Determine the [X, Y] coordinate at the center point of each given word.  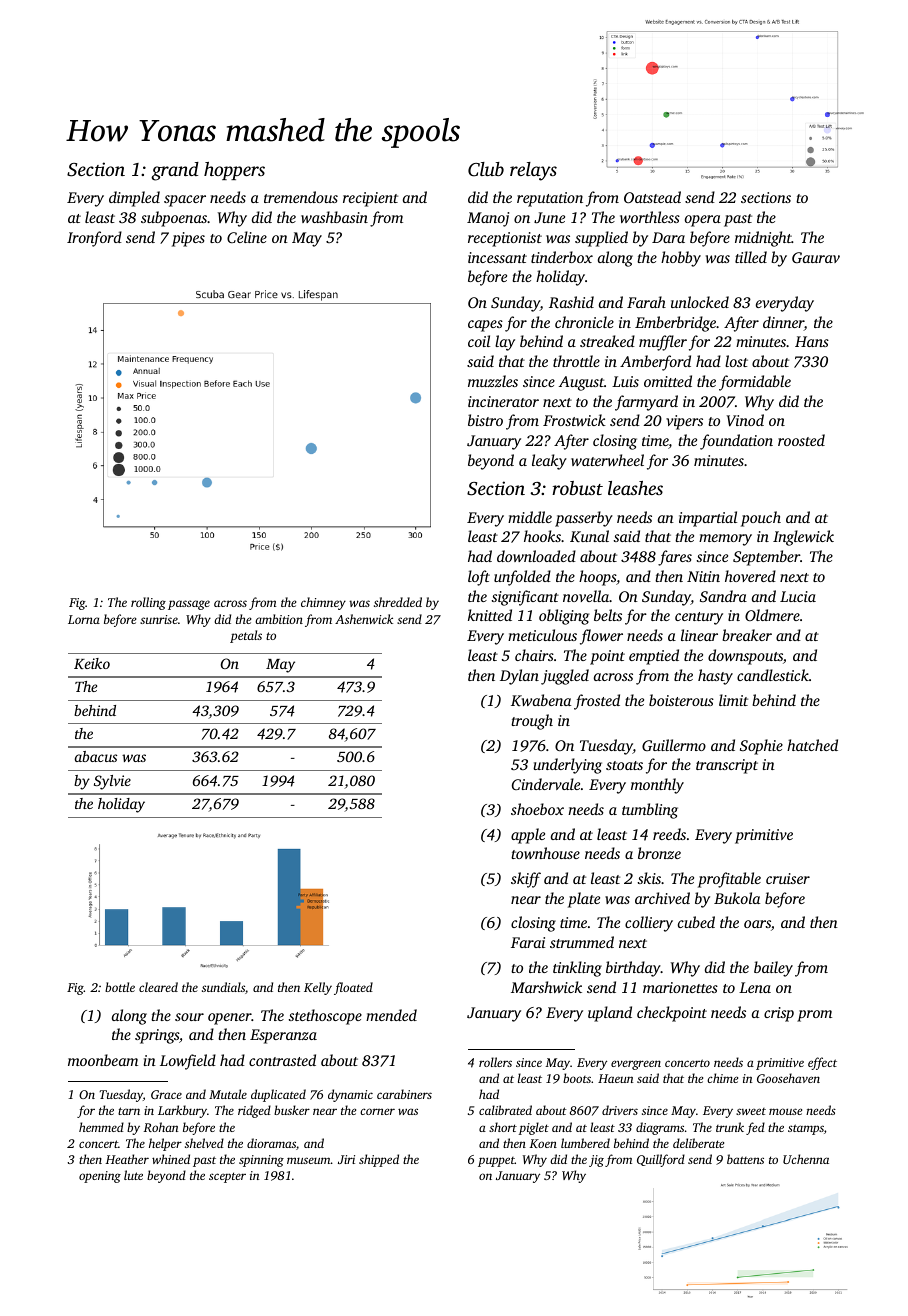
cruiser [788, 878]
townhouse [545, 853]
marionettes [680, 987]
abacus [96, 756]
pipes [188, 239]
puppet [496, 1162]
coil [479, 341]
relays [533, 171]
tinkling [577, 969]
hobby [681, 259]
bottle [120, 987]
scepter [227, 1177]
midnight [763, 239]
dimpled [134, 199]
